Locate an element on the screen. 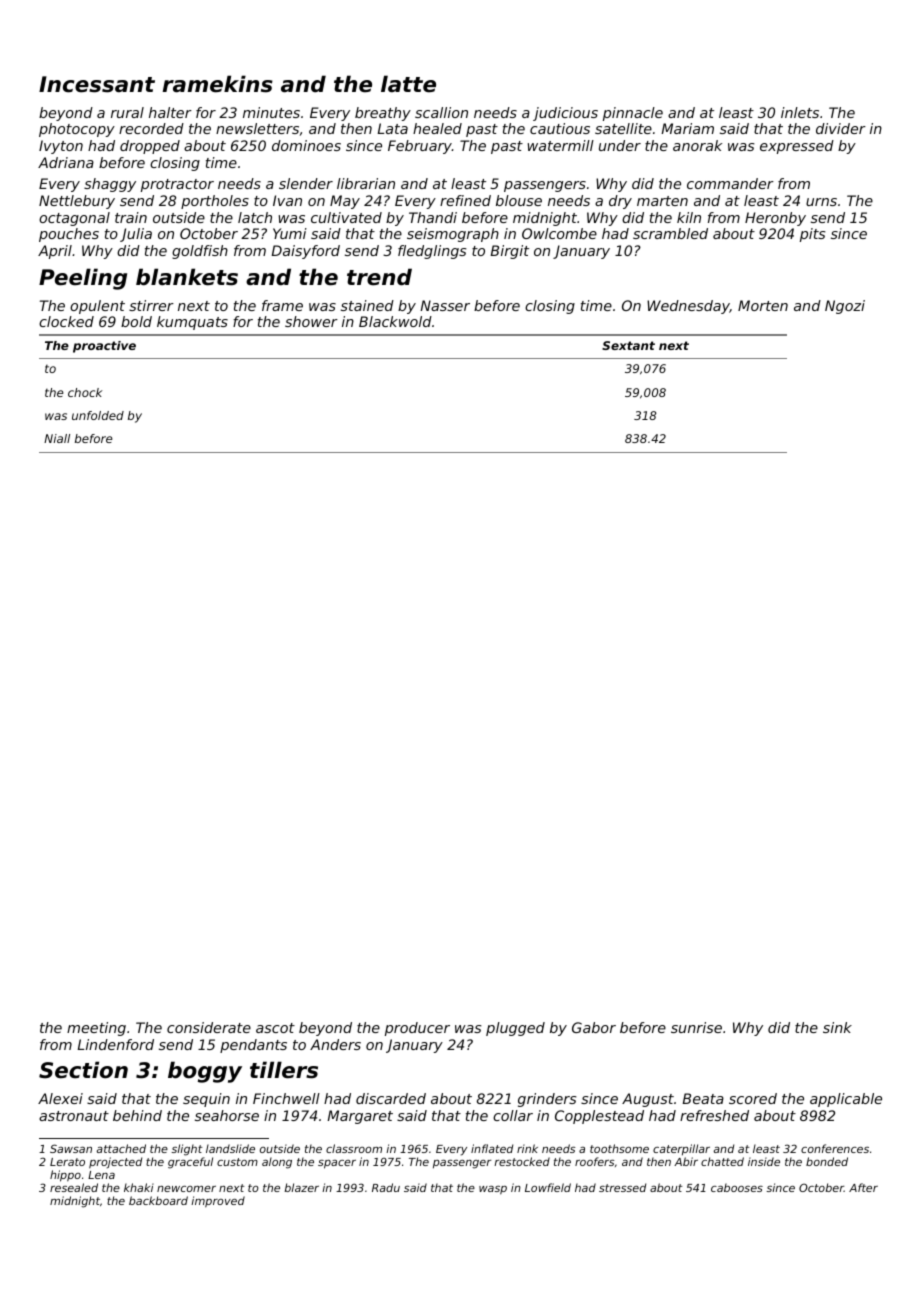 This screenshot has height=1308, width=924. Anders is located at coordinates (335, 1044).
